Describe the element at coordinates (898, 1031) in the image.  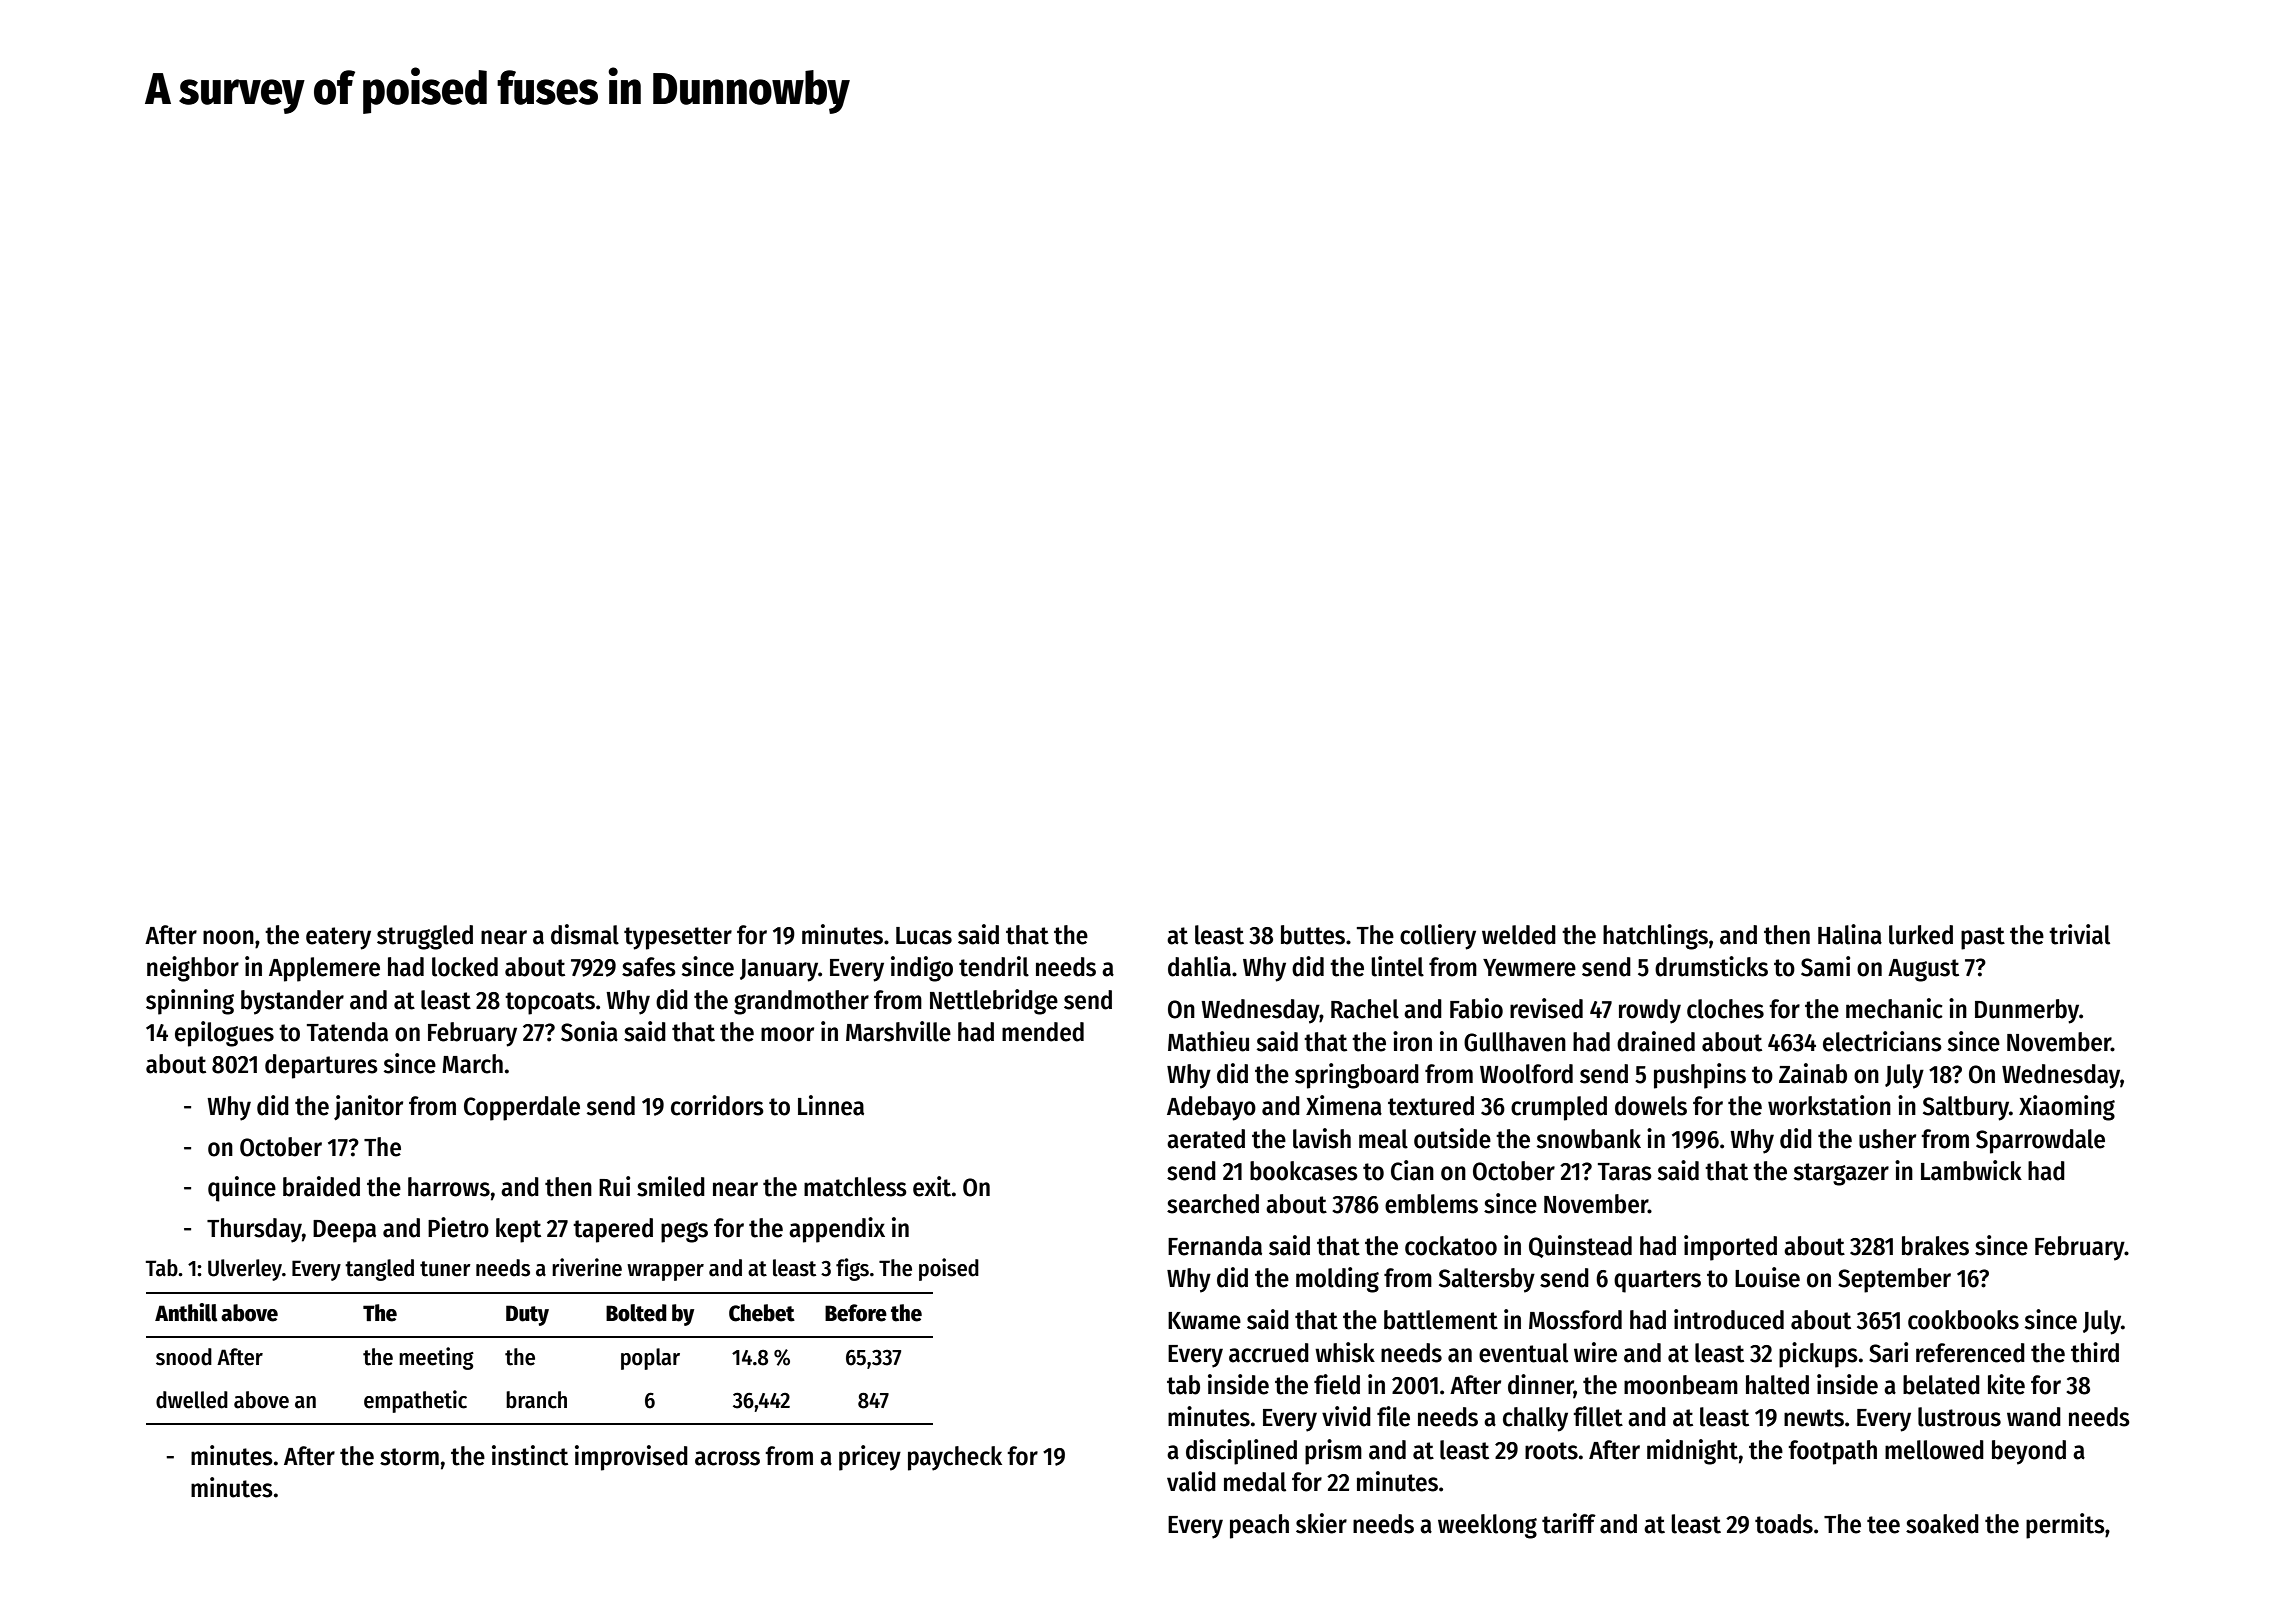
I see `Marshville` at that location.
